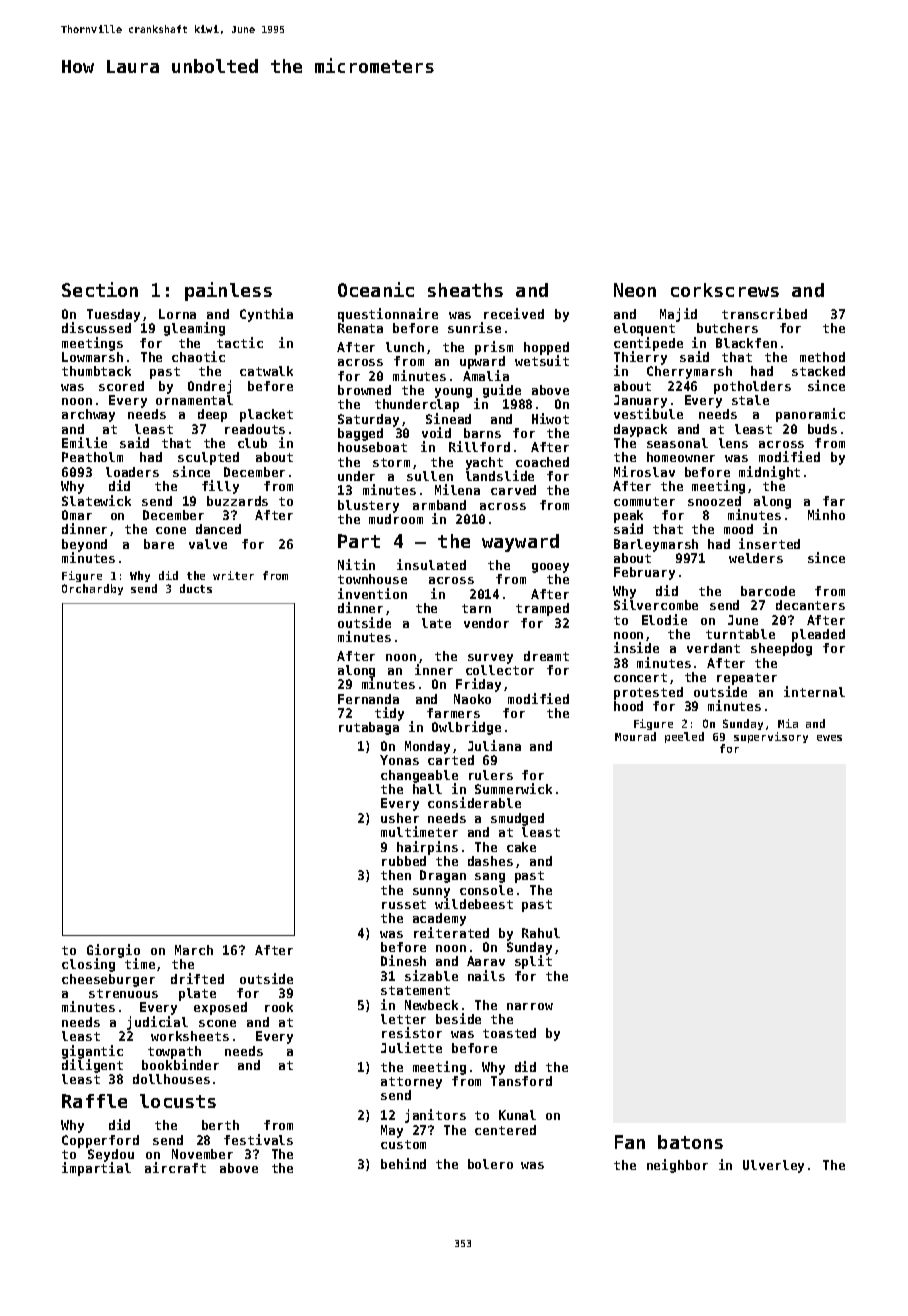 The width and height of the image is (908, 1316). What do you see at coordinates (237, 501) in the image?
I see `buzzards` at bounding box center [237, 501].
